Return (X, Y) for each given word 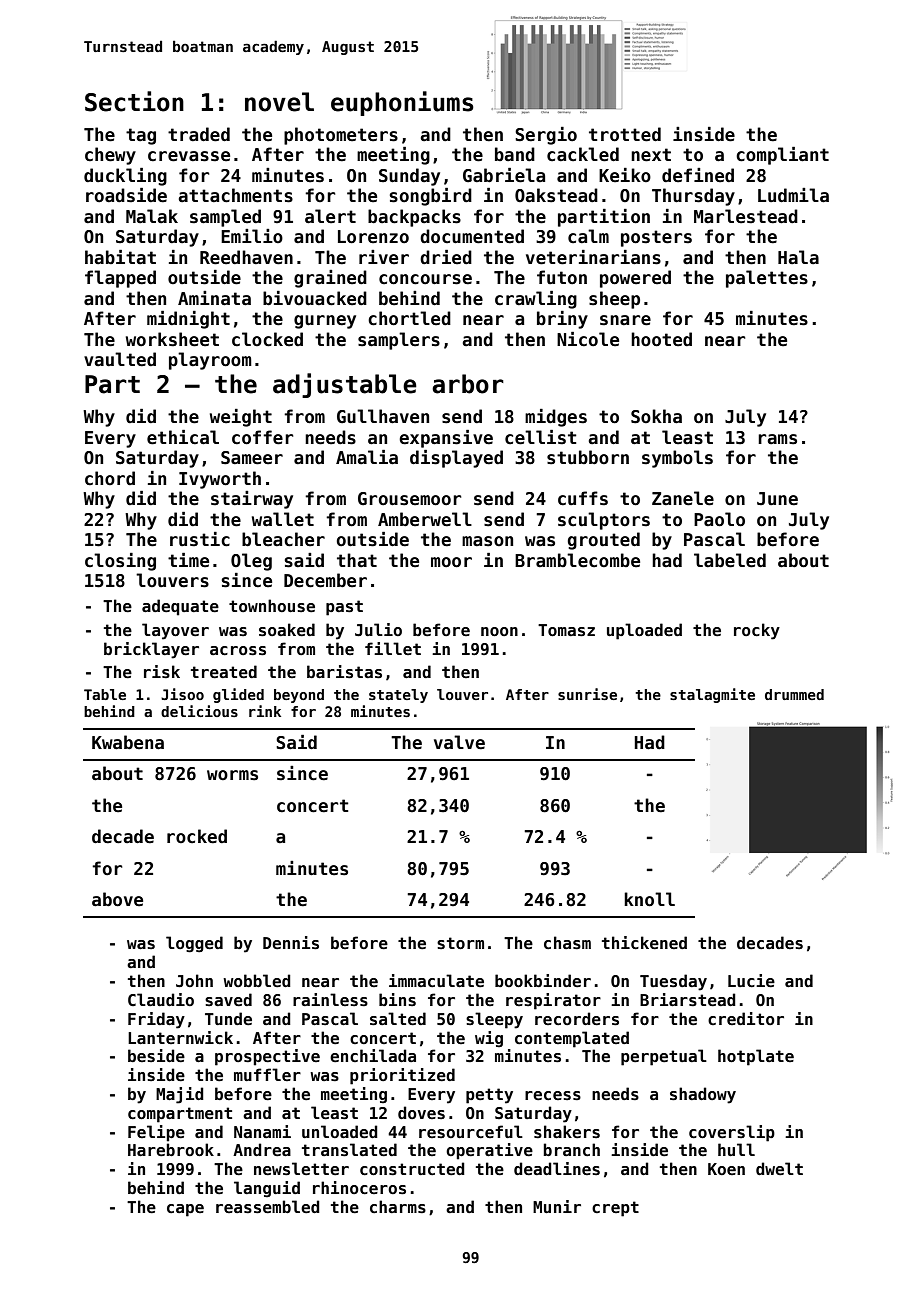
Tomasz (566, 630)
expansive (446, 439)
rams (777, 439)
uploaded (644, 631)
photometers (341, 136)
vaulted (120, 359)
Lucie (751, 981)
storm (460, 943)
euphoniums (402, 103)
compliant (782, 156)
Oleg (251, 562)
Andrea (262, 1150)
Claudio (161, 999)
